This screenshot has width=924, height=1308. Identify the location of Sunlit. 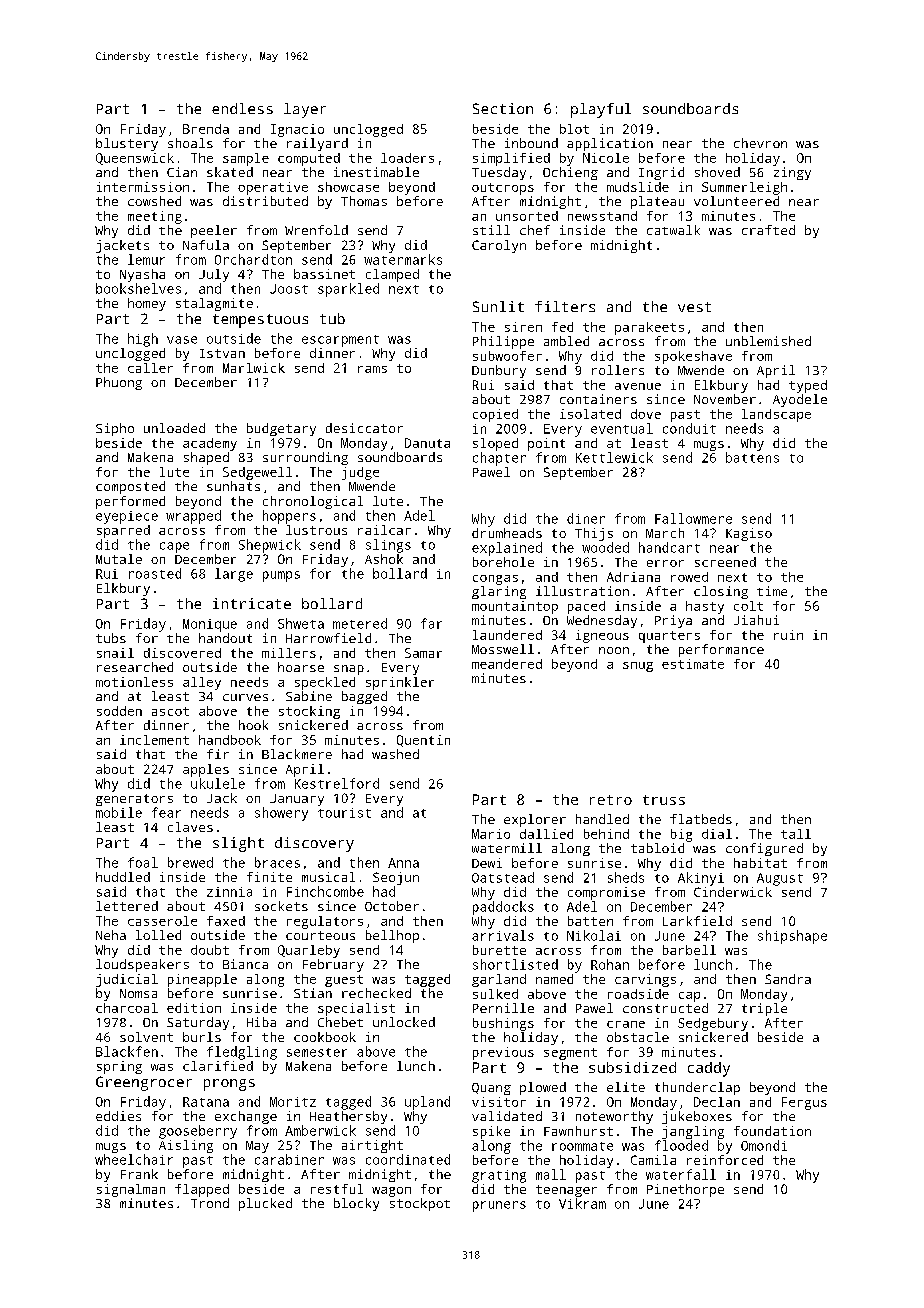
(498, 306).
